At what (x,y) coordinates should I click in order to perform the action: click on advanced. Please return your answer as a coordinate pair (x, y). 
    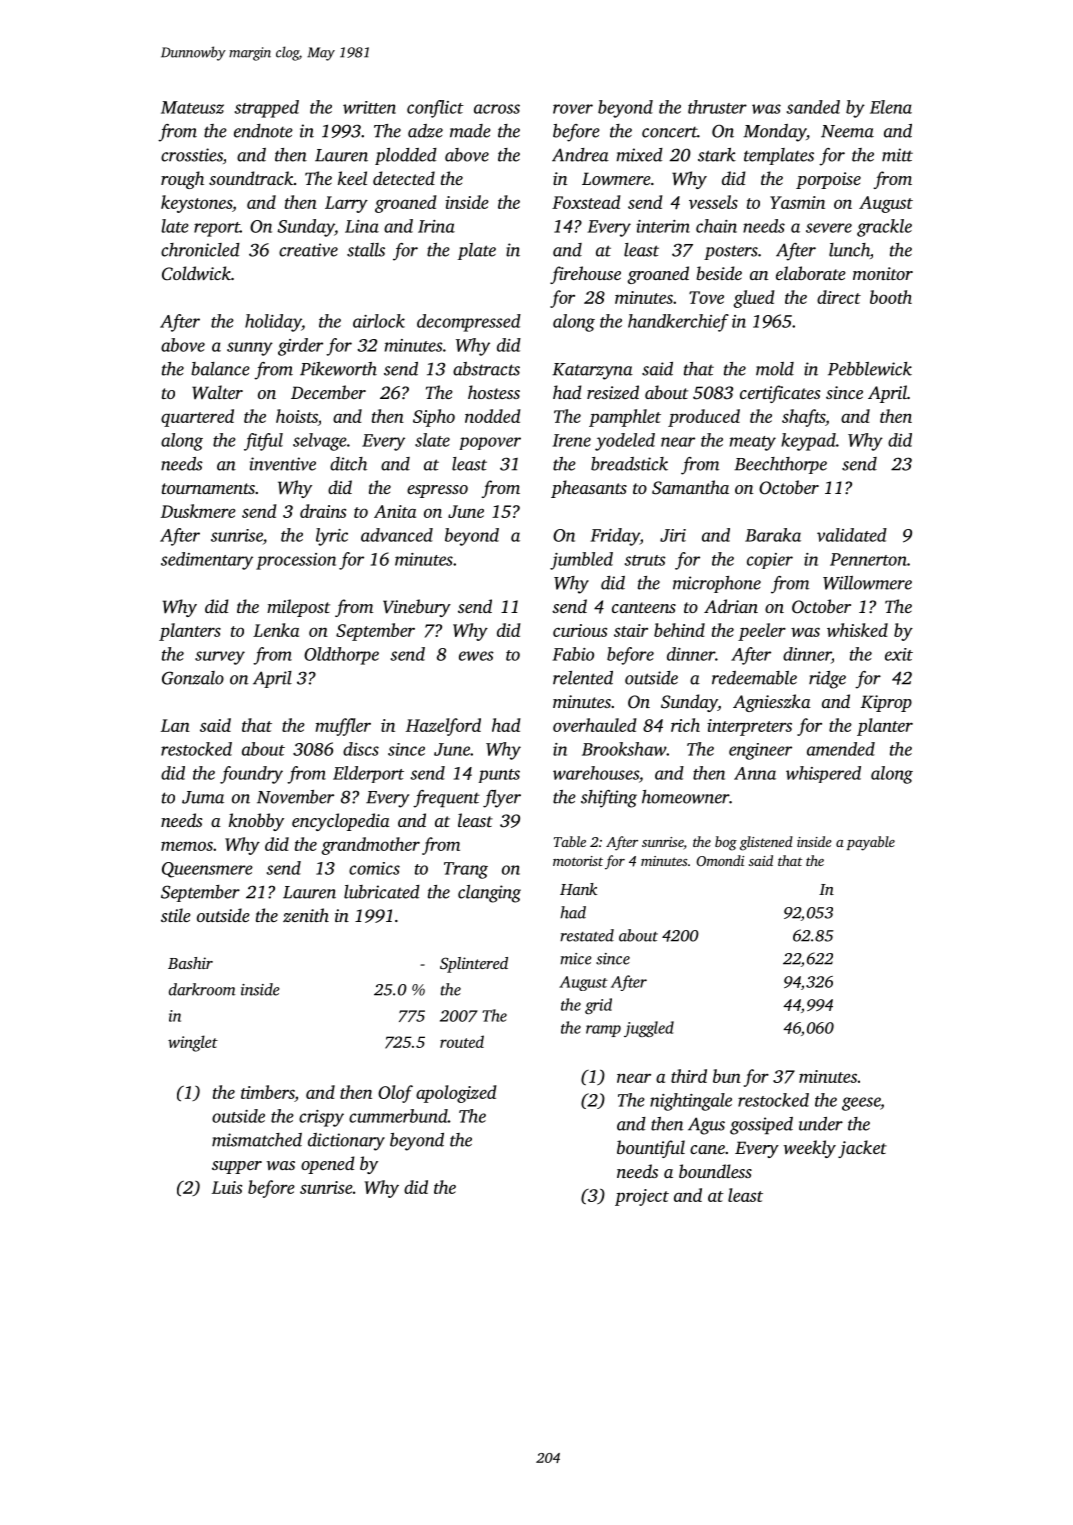
    Looking at the image, I should click on (397, 535).
